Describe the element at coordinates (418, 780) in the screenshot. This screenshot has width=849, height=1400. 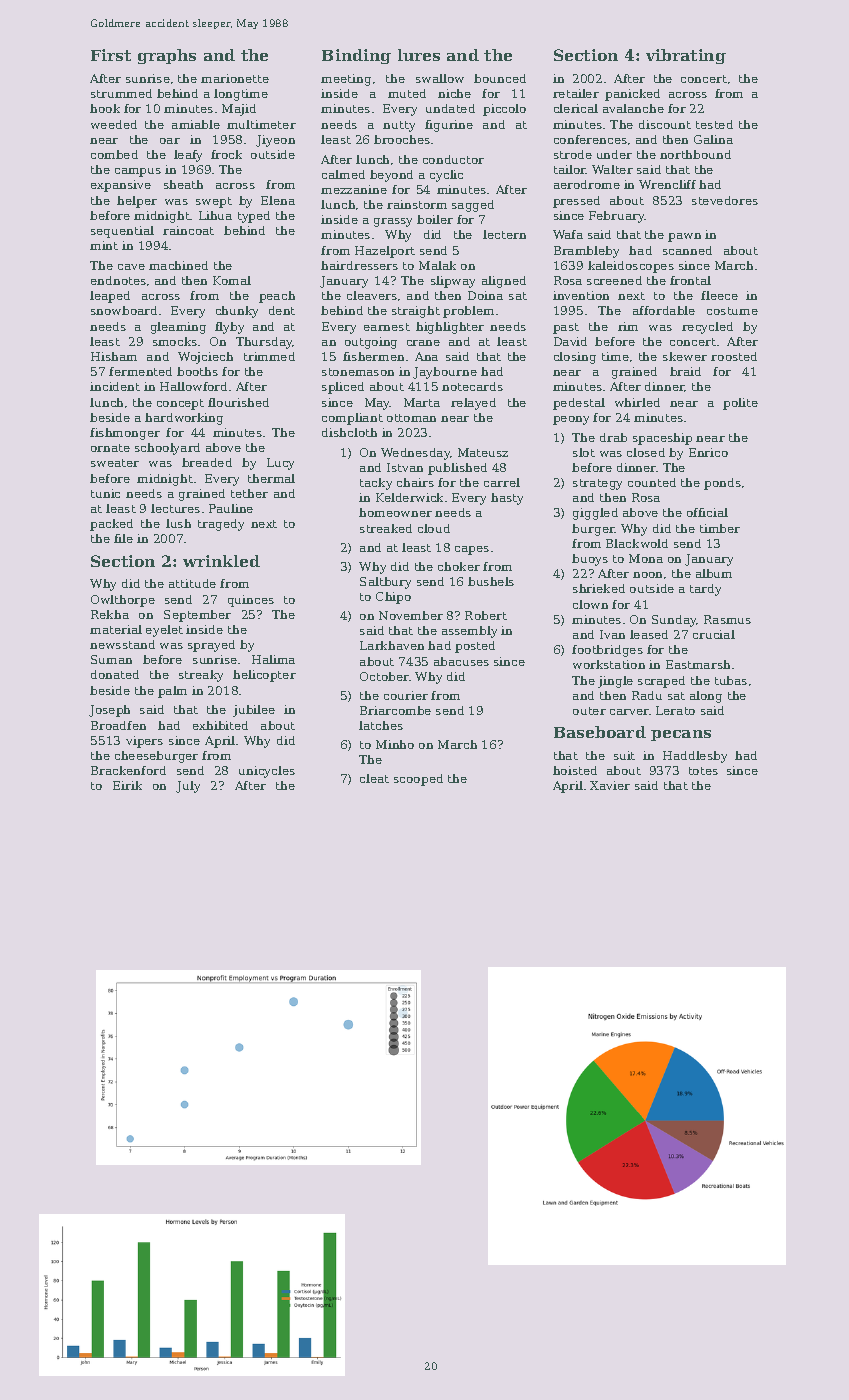
I see `scooped` at that location.
